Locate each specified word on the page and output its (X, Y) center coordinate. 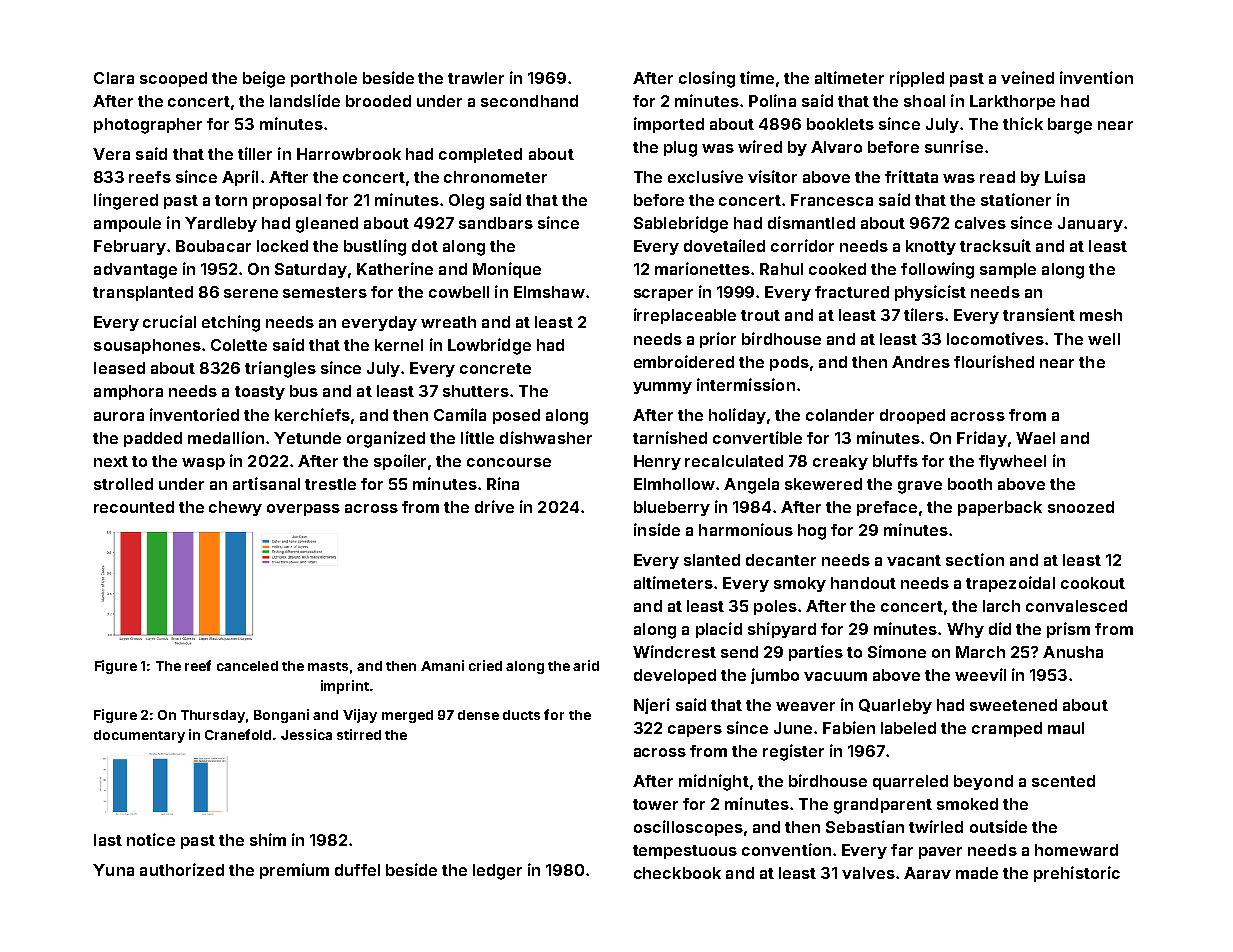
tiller (255, 153)
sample (1008, 270)
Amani (442, 665)
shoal (924, 101)
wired (760, 146)
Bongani (281, 716)
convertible (757, 437)
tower (655, 804)
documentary (139, 736)
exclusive (705, 176)
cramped (1007, 729)
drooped (912, 416)
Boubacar (213, 246)
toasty (260, 393)
